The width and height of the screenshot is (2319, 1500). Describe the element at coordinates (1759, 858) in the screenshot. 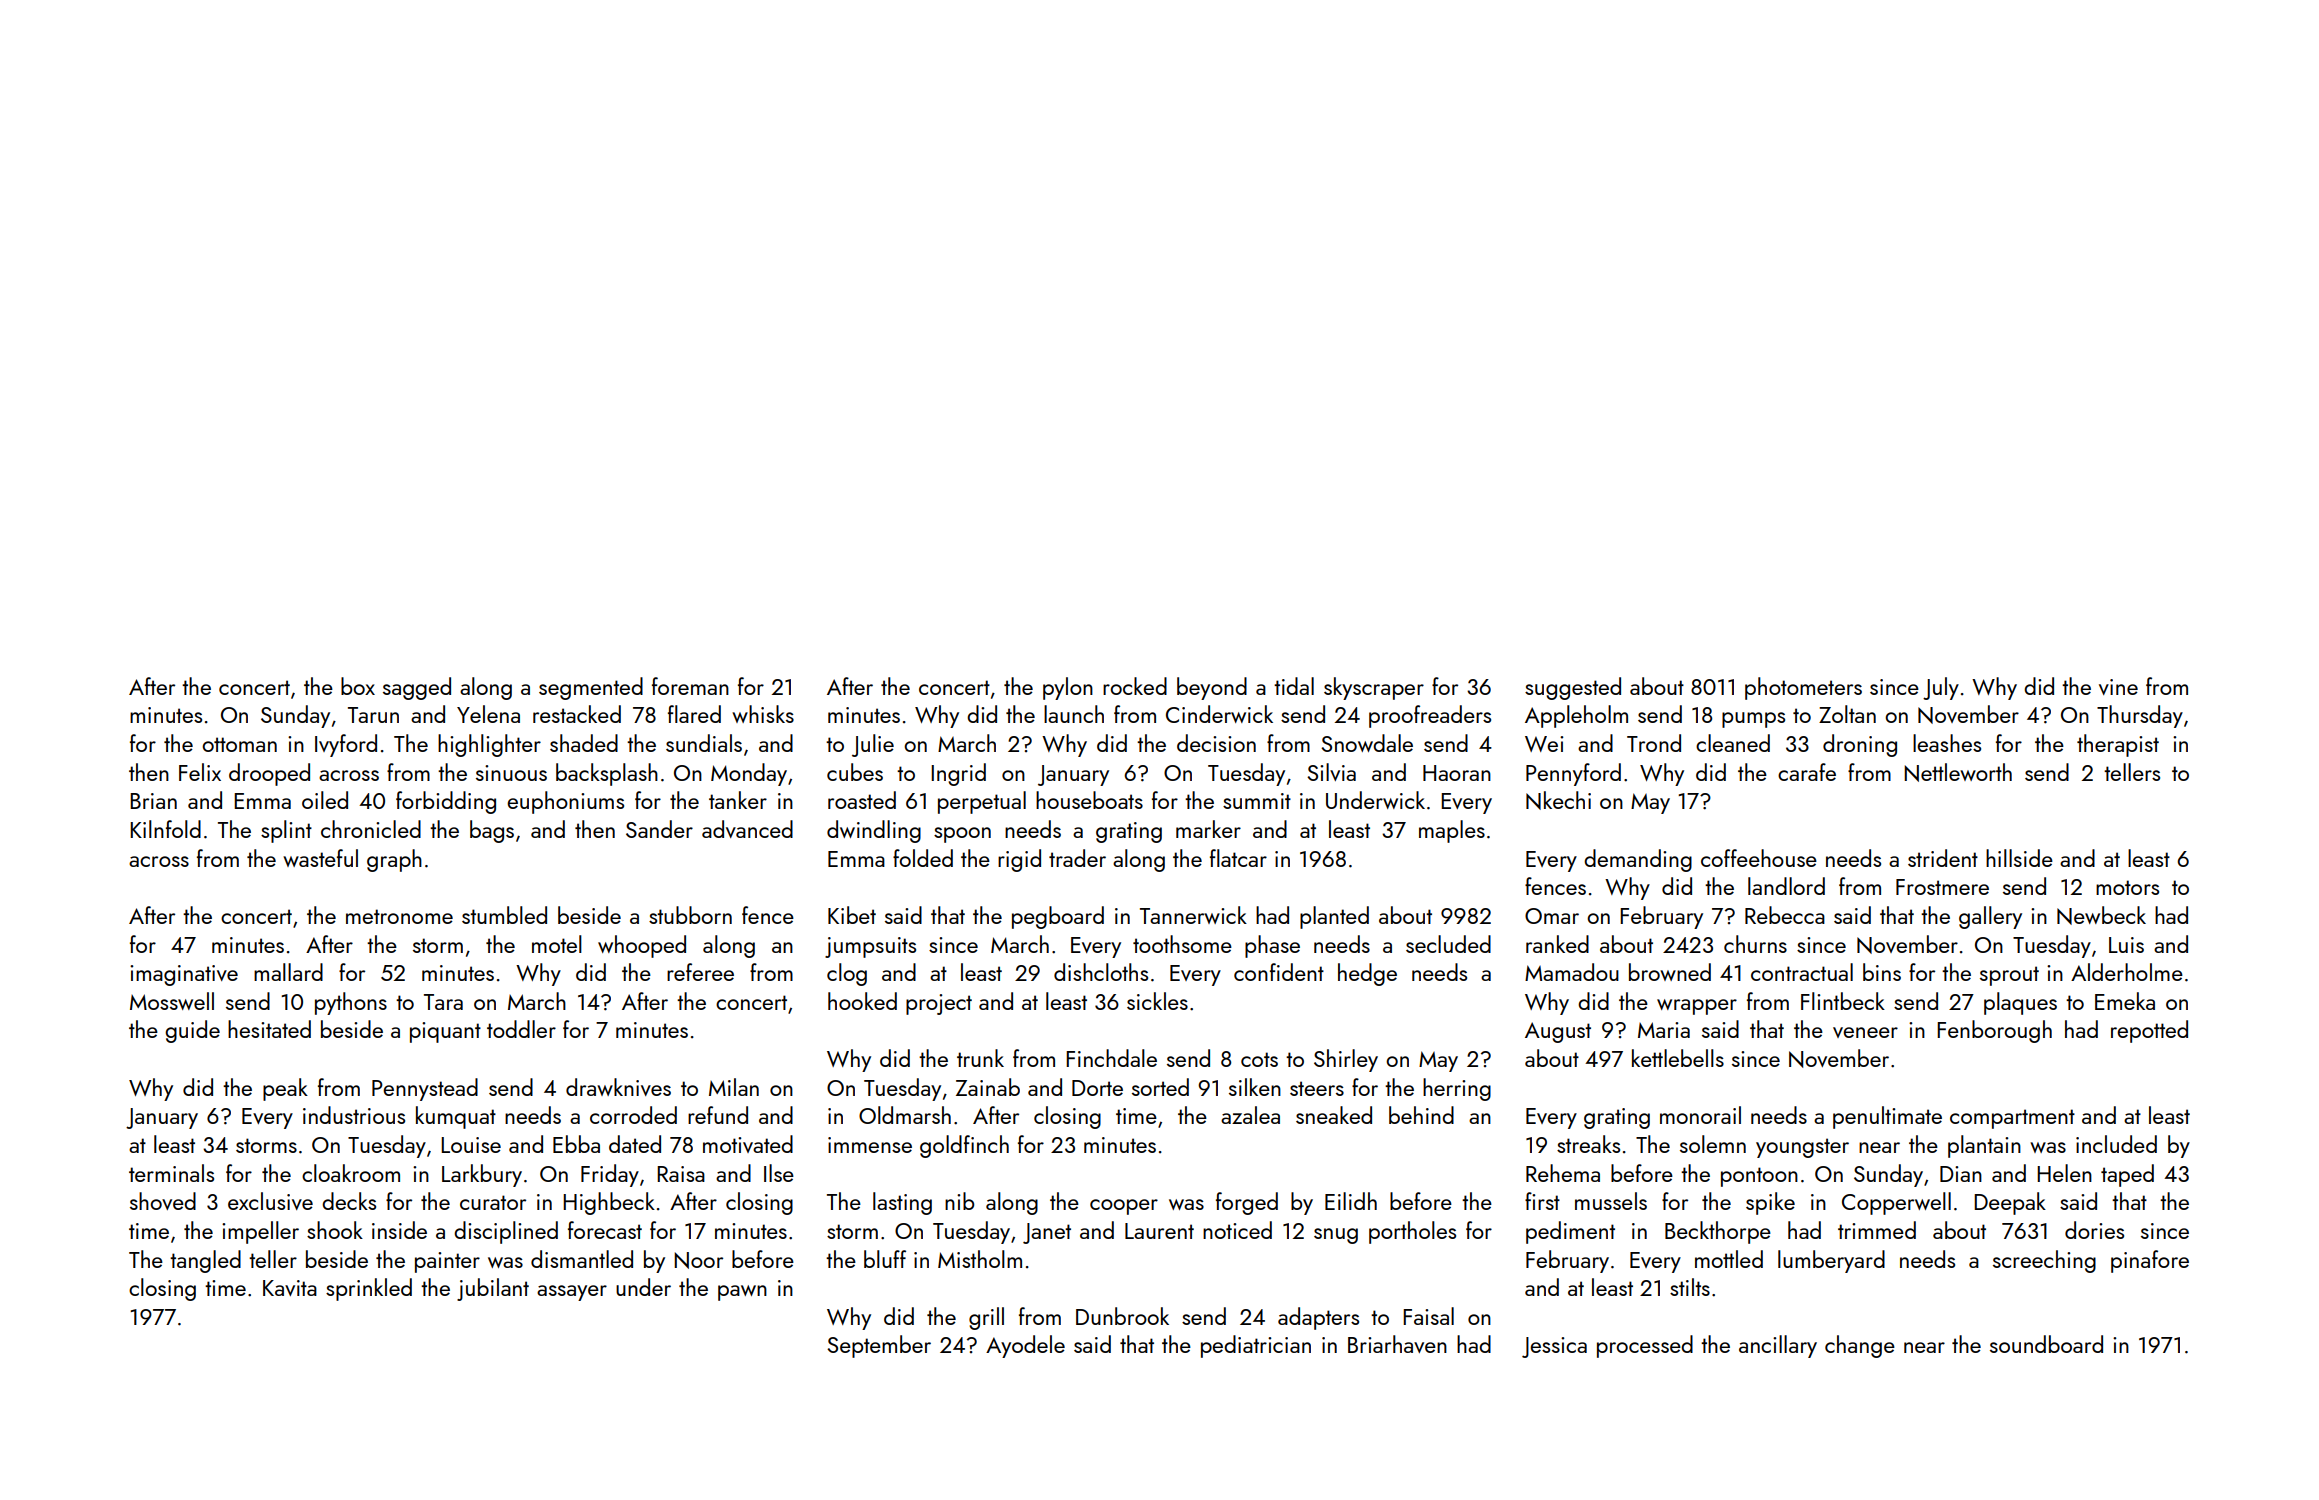

I see `coffeehouse` at that location.
